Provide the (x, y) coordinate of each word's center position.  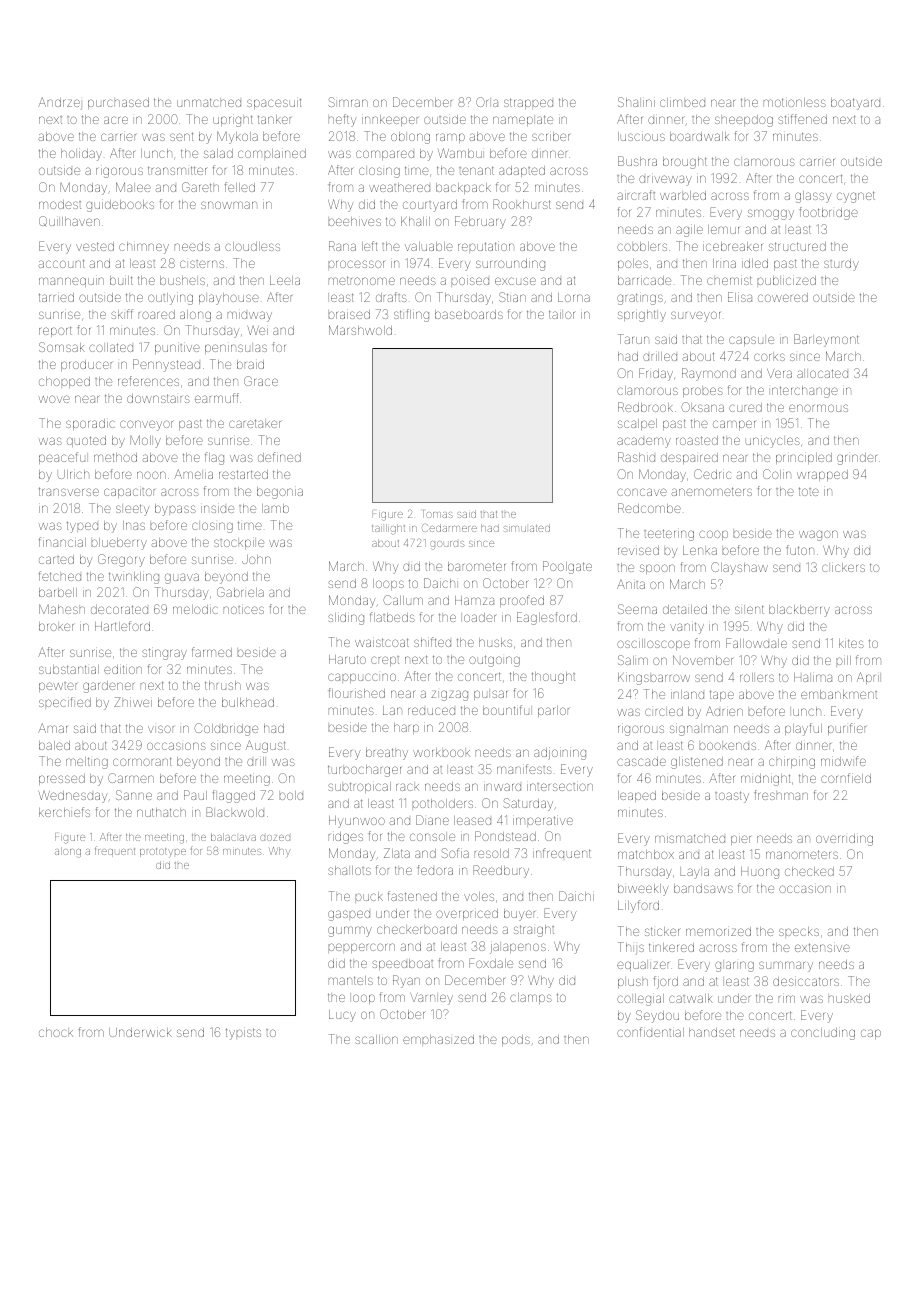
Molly (145, 441)
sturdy (841, 265)
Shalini (636, 102)
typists (243, 1034)
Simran (348, 102)
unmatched (209, 102)
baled (54, 745)
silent (749, 609)
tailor (562, 314)
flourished (357, 693)
